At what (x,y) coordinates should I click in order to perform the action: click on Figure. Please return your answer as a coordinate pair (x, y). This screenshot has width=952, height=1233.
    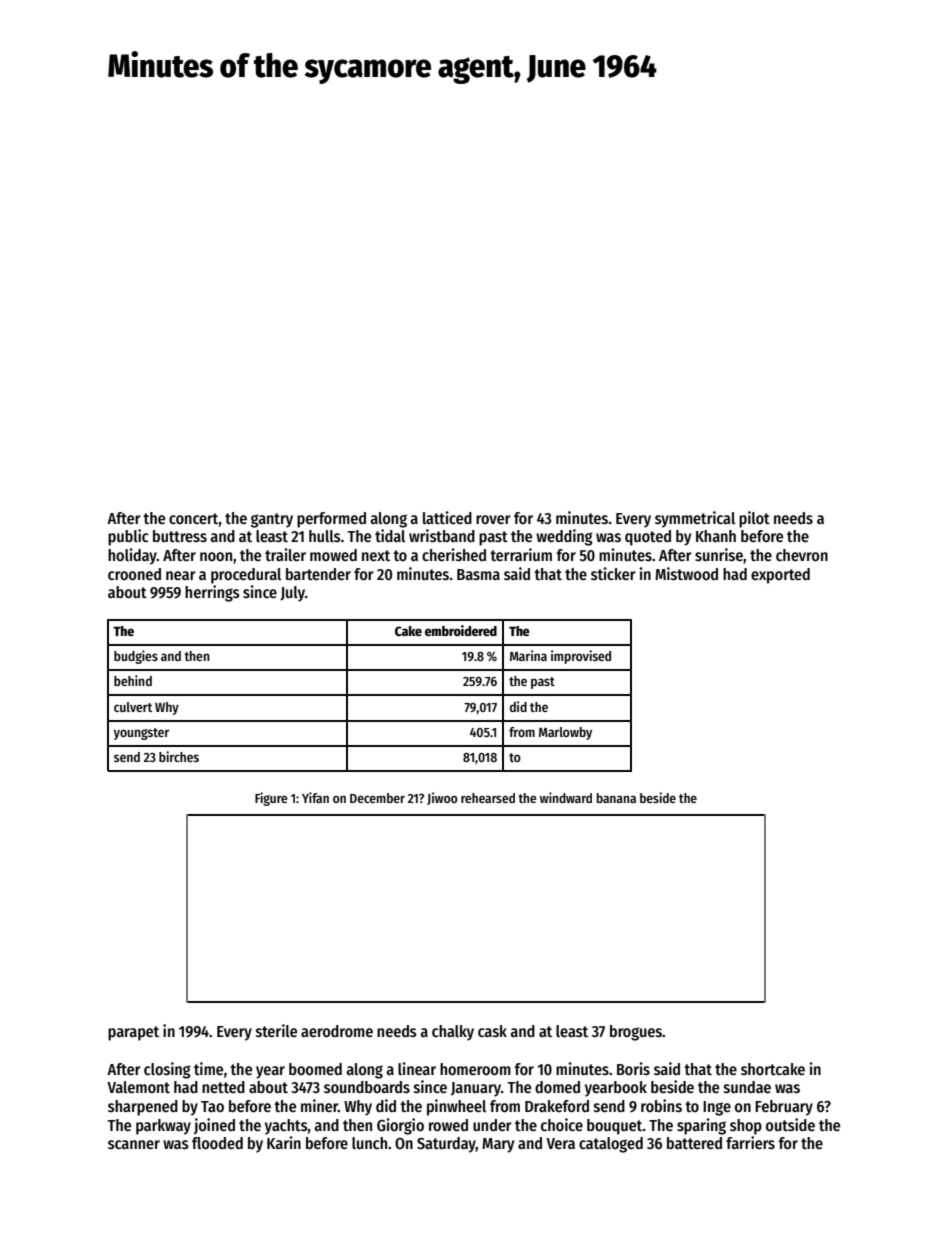
    Looking at the image, I should click on (271, 799).
